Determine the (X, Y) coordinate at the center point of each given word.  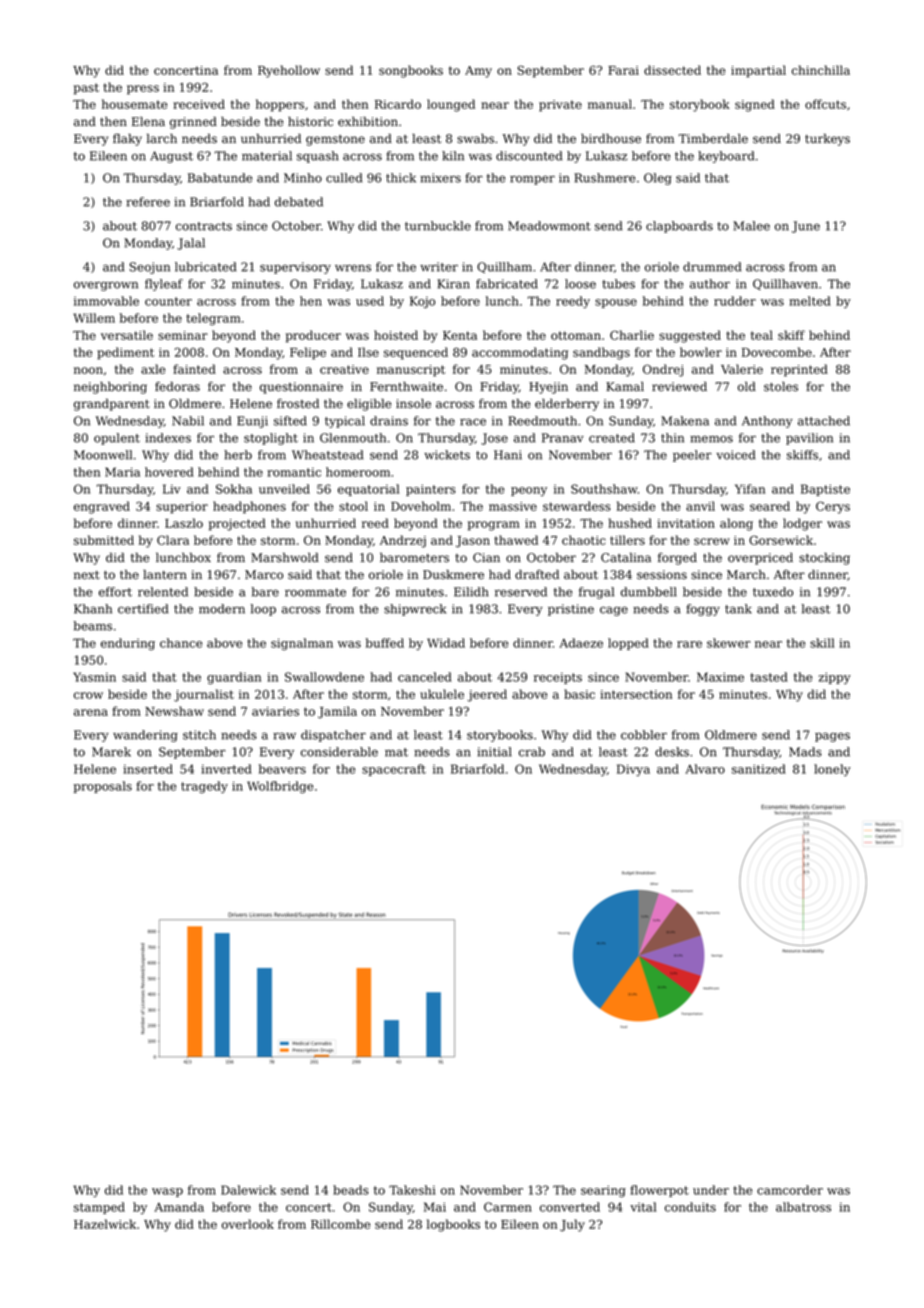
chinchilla (821, 70)
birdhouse (611, 139)
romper (532, 180)
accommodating (520, 353)
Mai (435, 1207)
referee (148, 202)
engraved (102, 507)
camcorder (790, 1190)
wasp (167, 1192)
